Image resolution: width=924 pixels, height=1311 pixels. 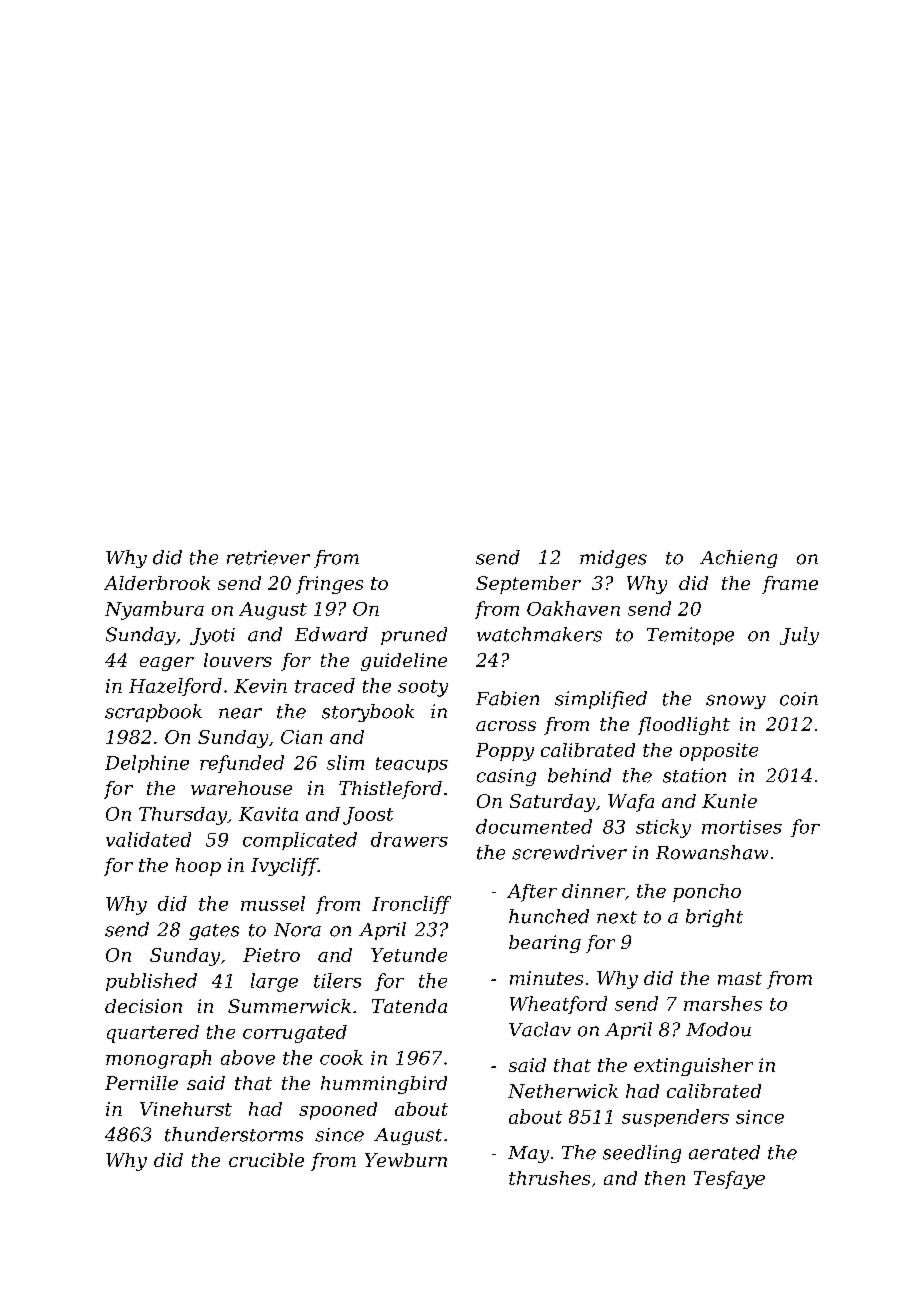 I want to click on mast, so click(x=740, y=978).
